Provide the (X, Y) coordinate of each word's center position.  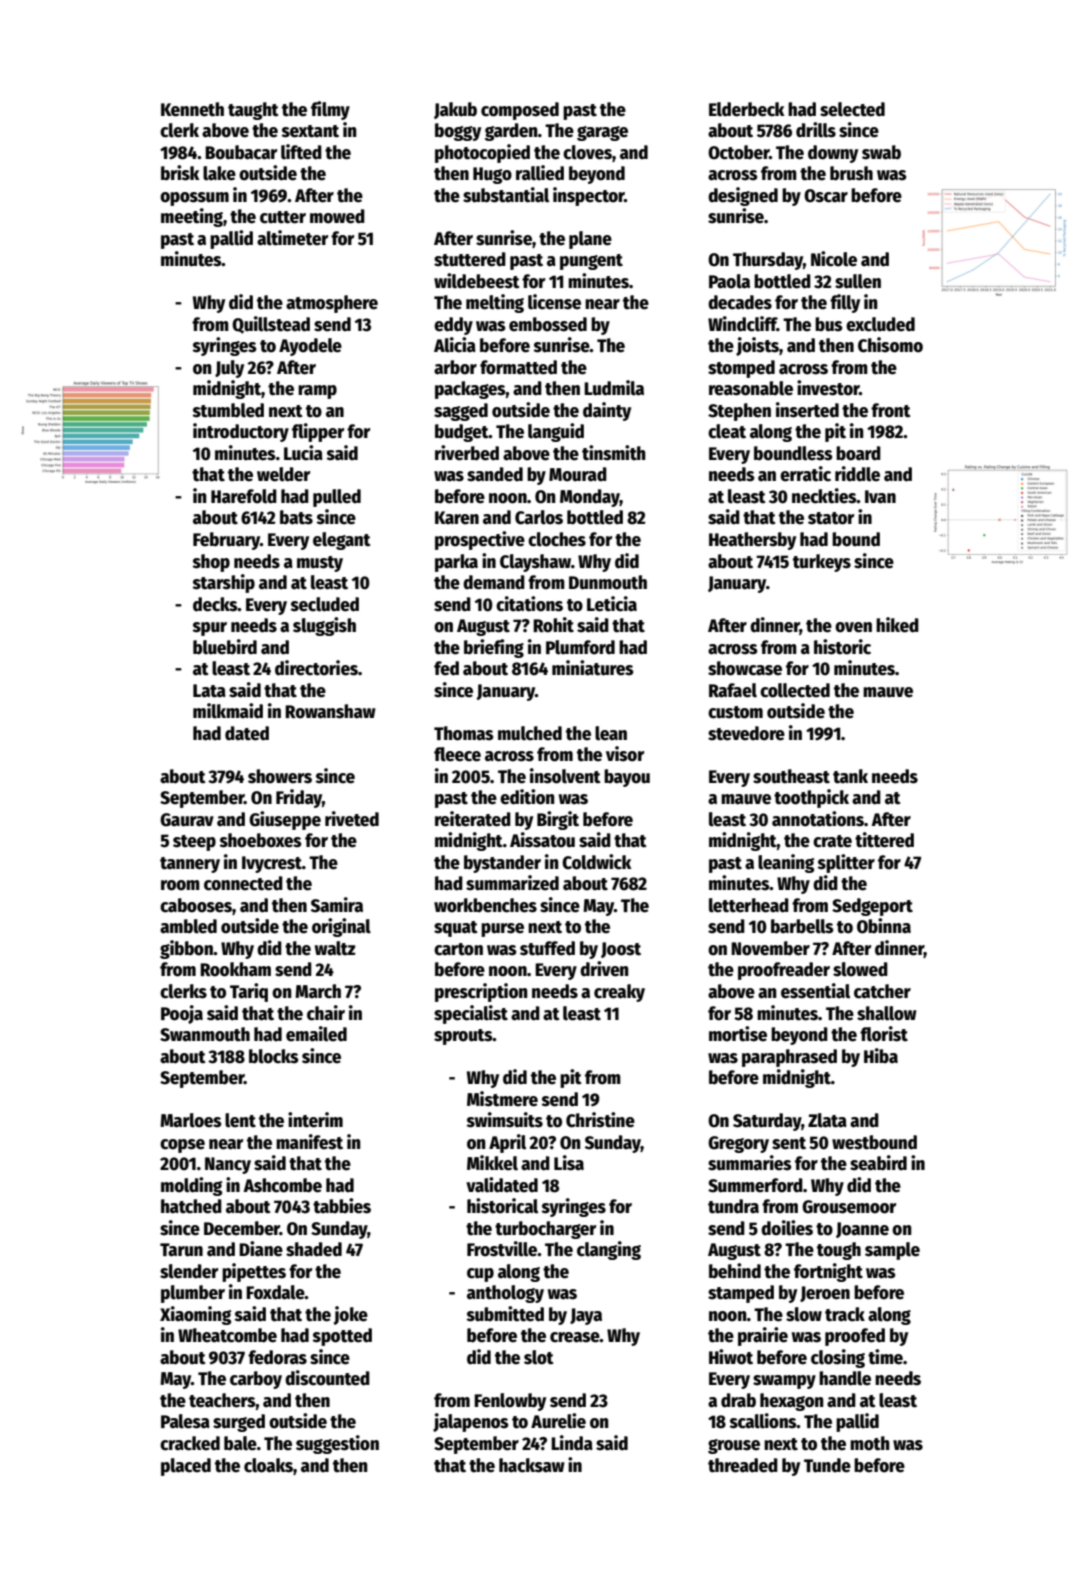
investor (828, 388)
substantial (506, 195)
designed (743, 196)
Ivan (880, 497)
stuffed (547, 948)
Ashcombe (282, 1185)
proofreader (784, 971)
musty (320, 564)
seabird (878, 1163)
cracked (190, 1443)
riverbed (467, 453)
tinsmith (613, 453)
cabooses (196, 905)
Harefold (244, 496)
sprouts (463, 1037)
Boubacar (241, 152)
